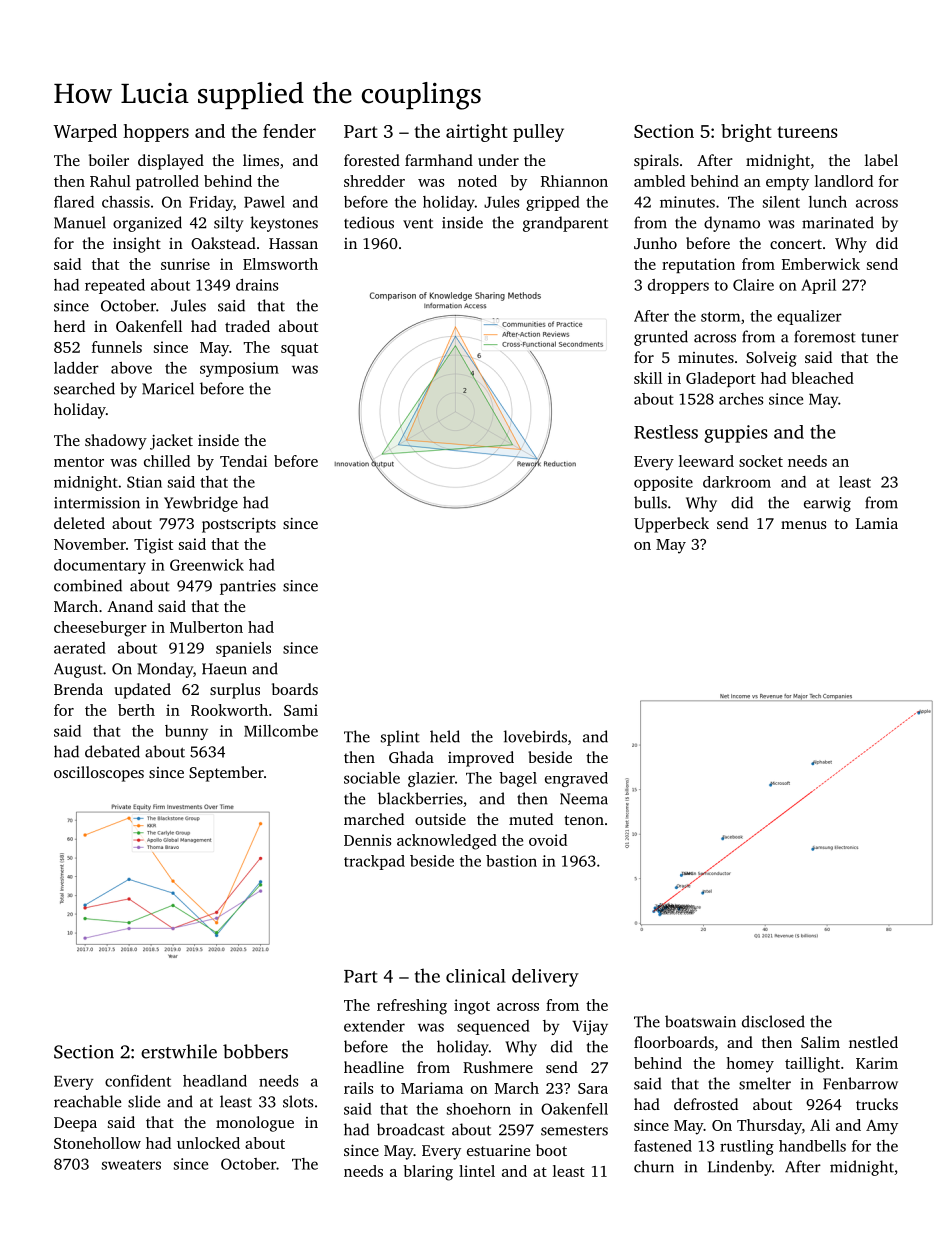  I want to click on trackpad, so click(374, 862).
